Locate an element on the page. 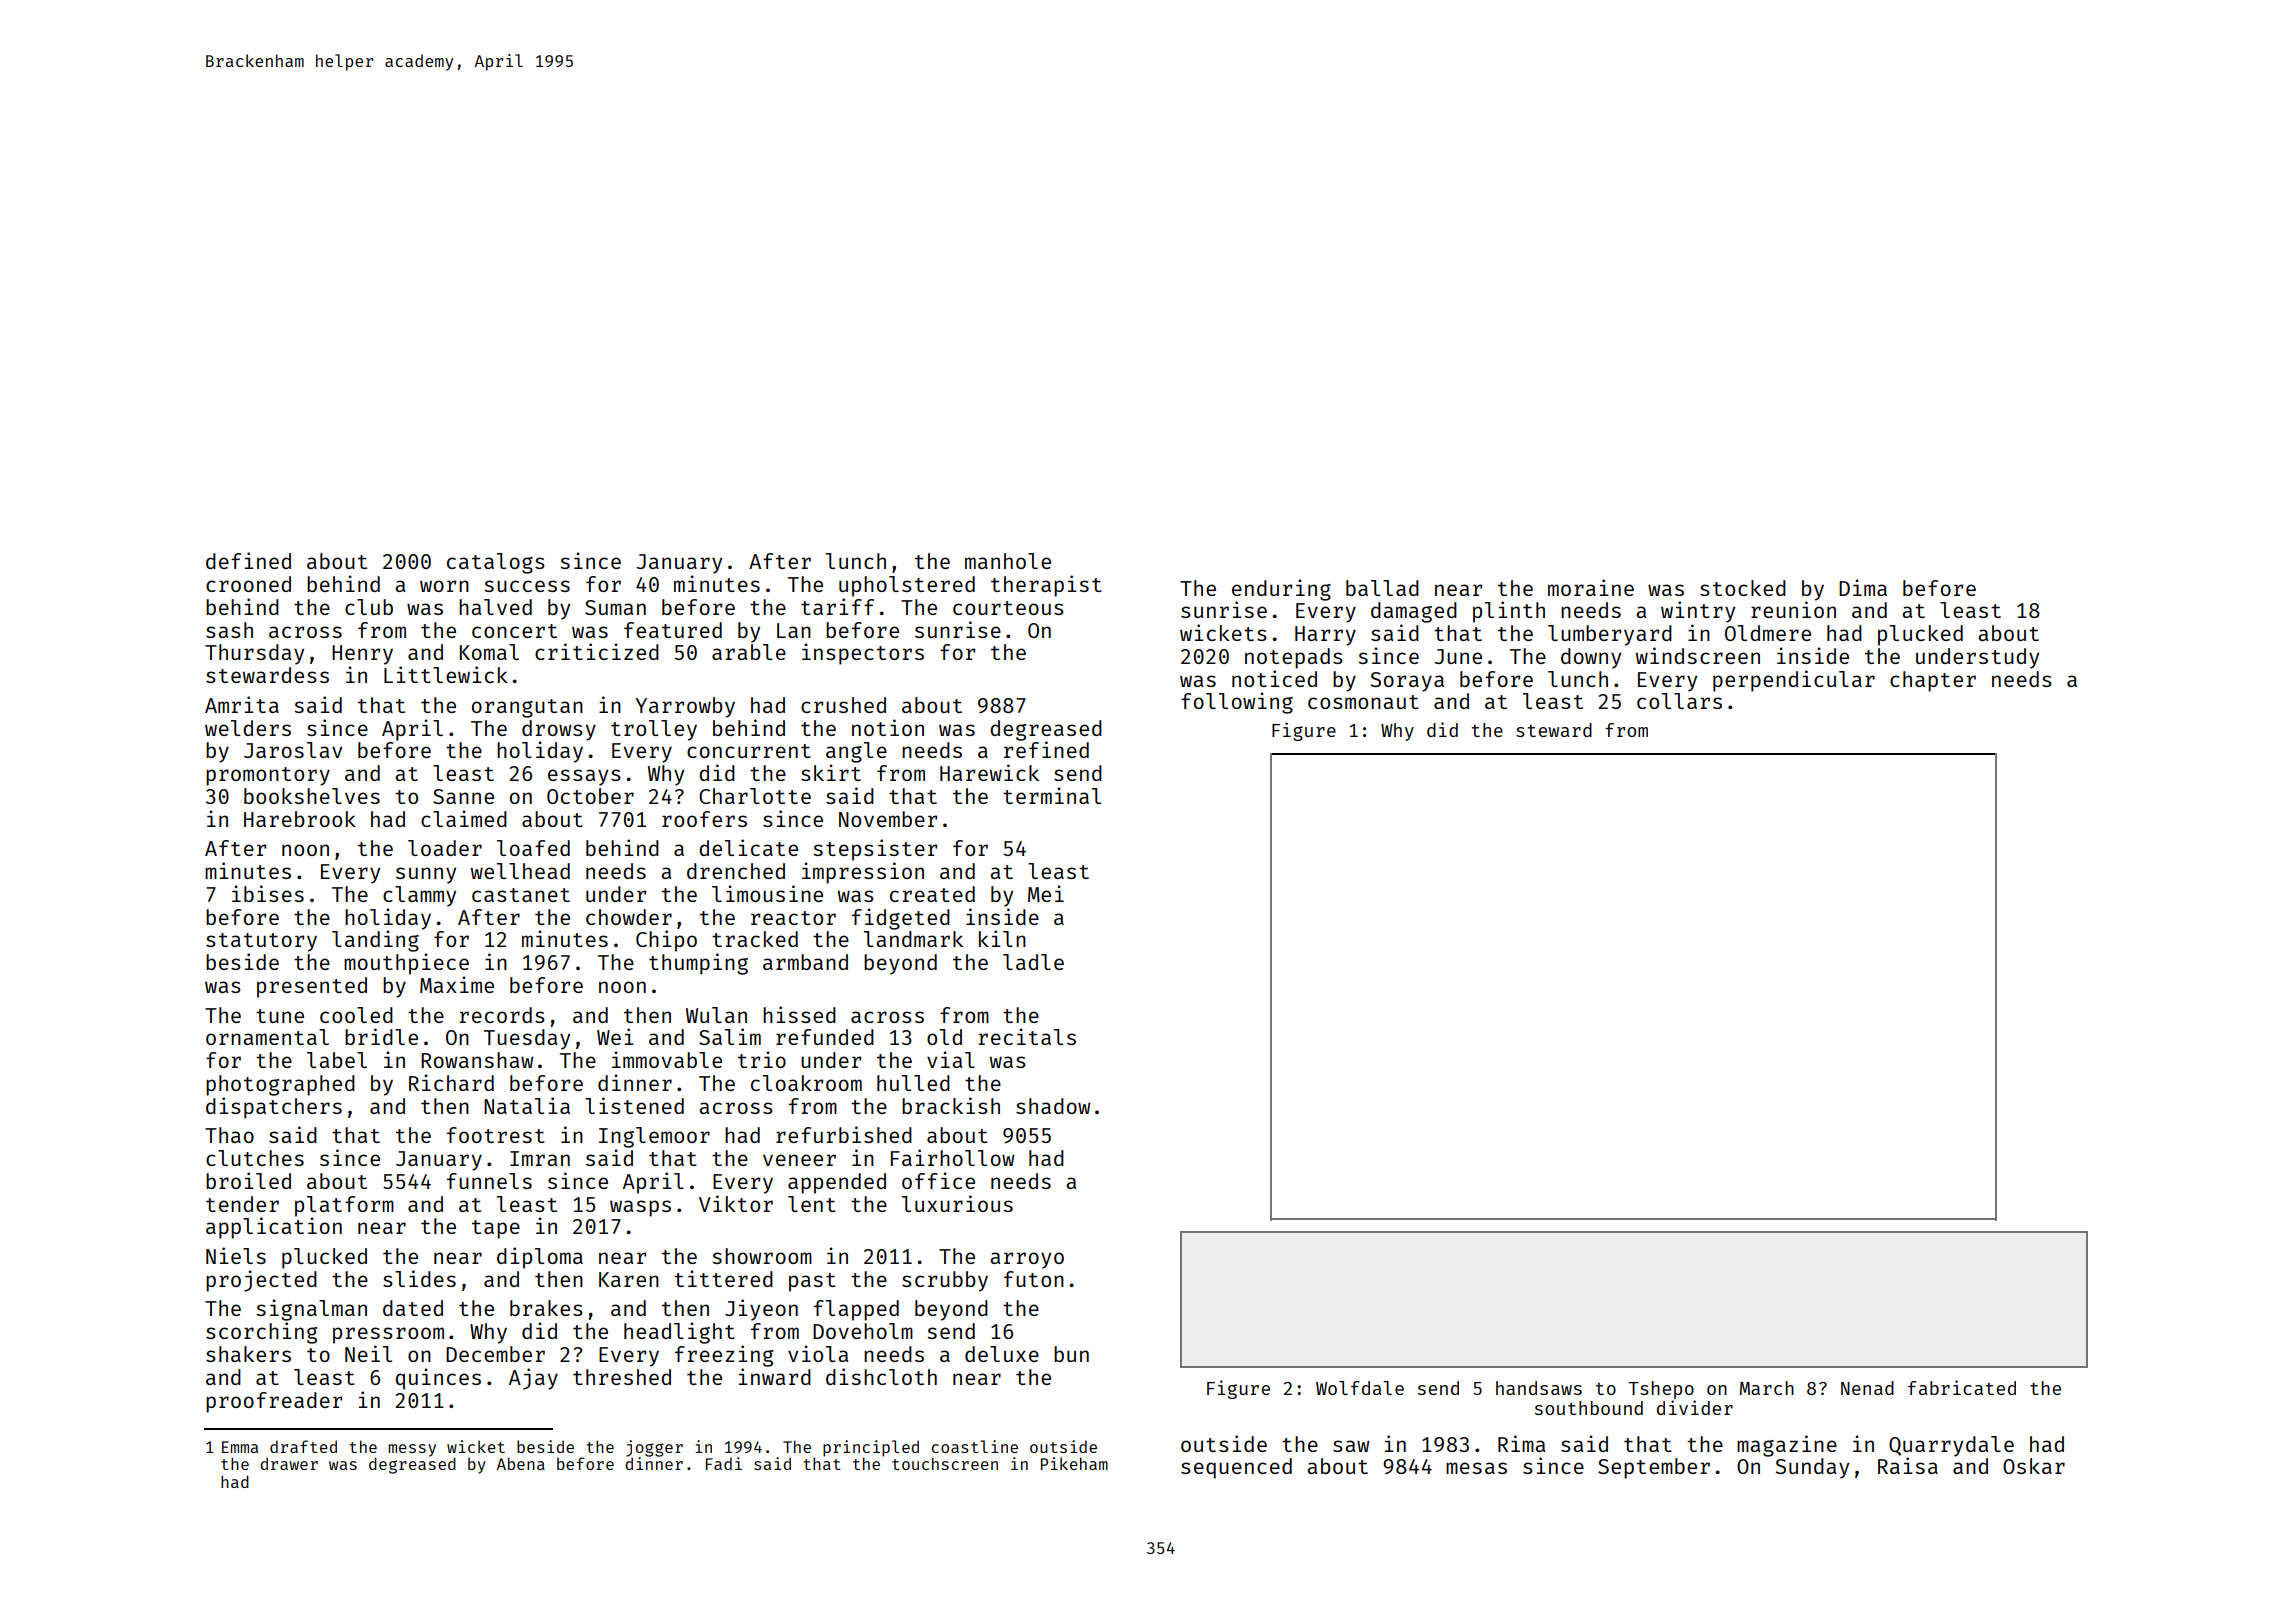 The height and width of the document is (1620, 2292). collars is located at coordinates (1679, 701).
